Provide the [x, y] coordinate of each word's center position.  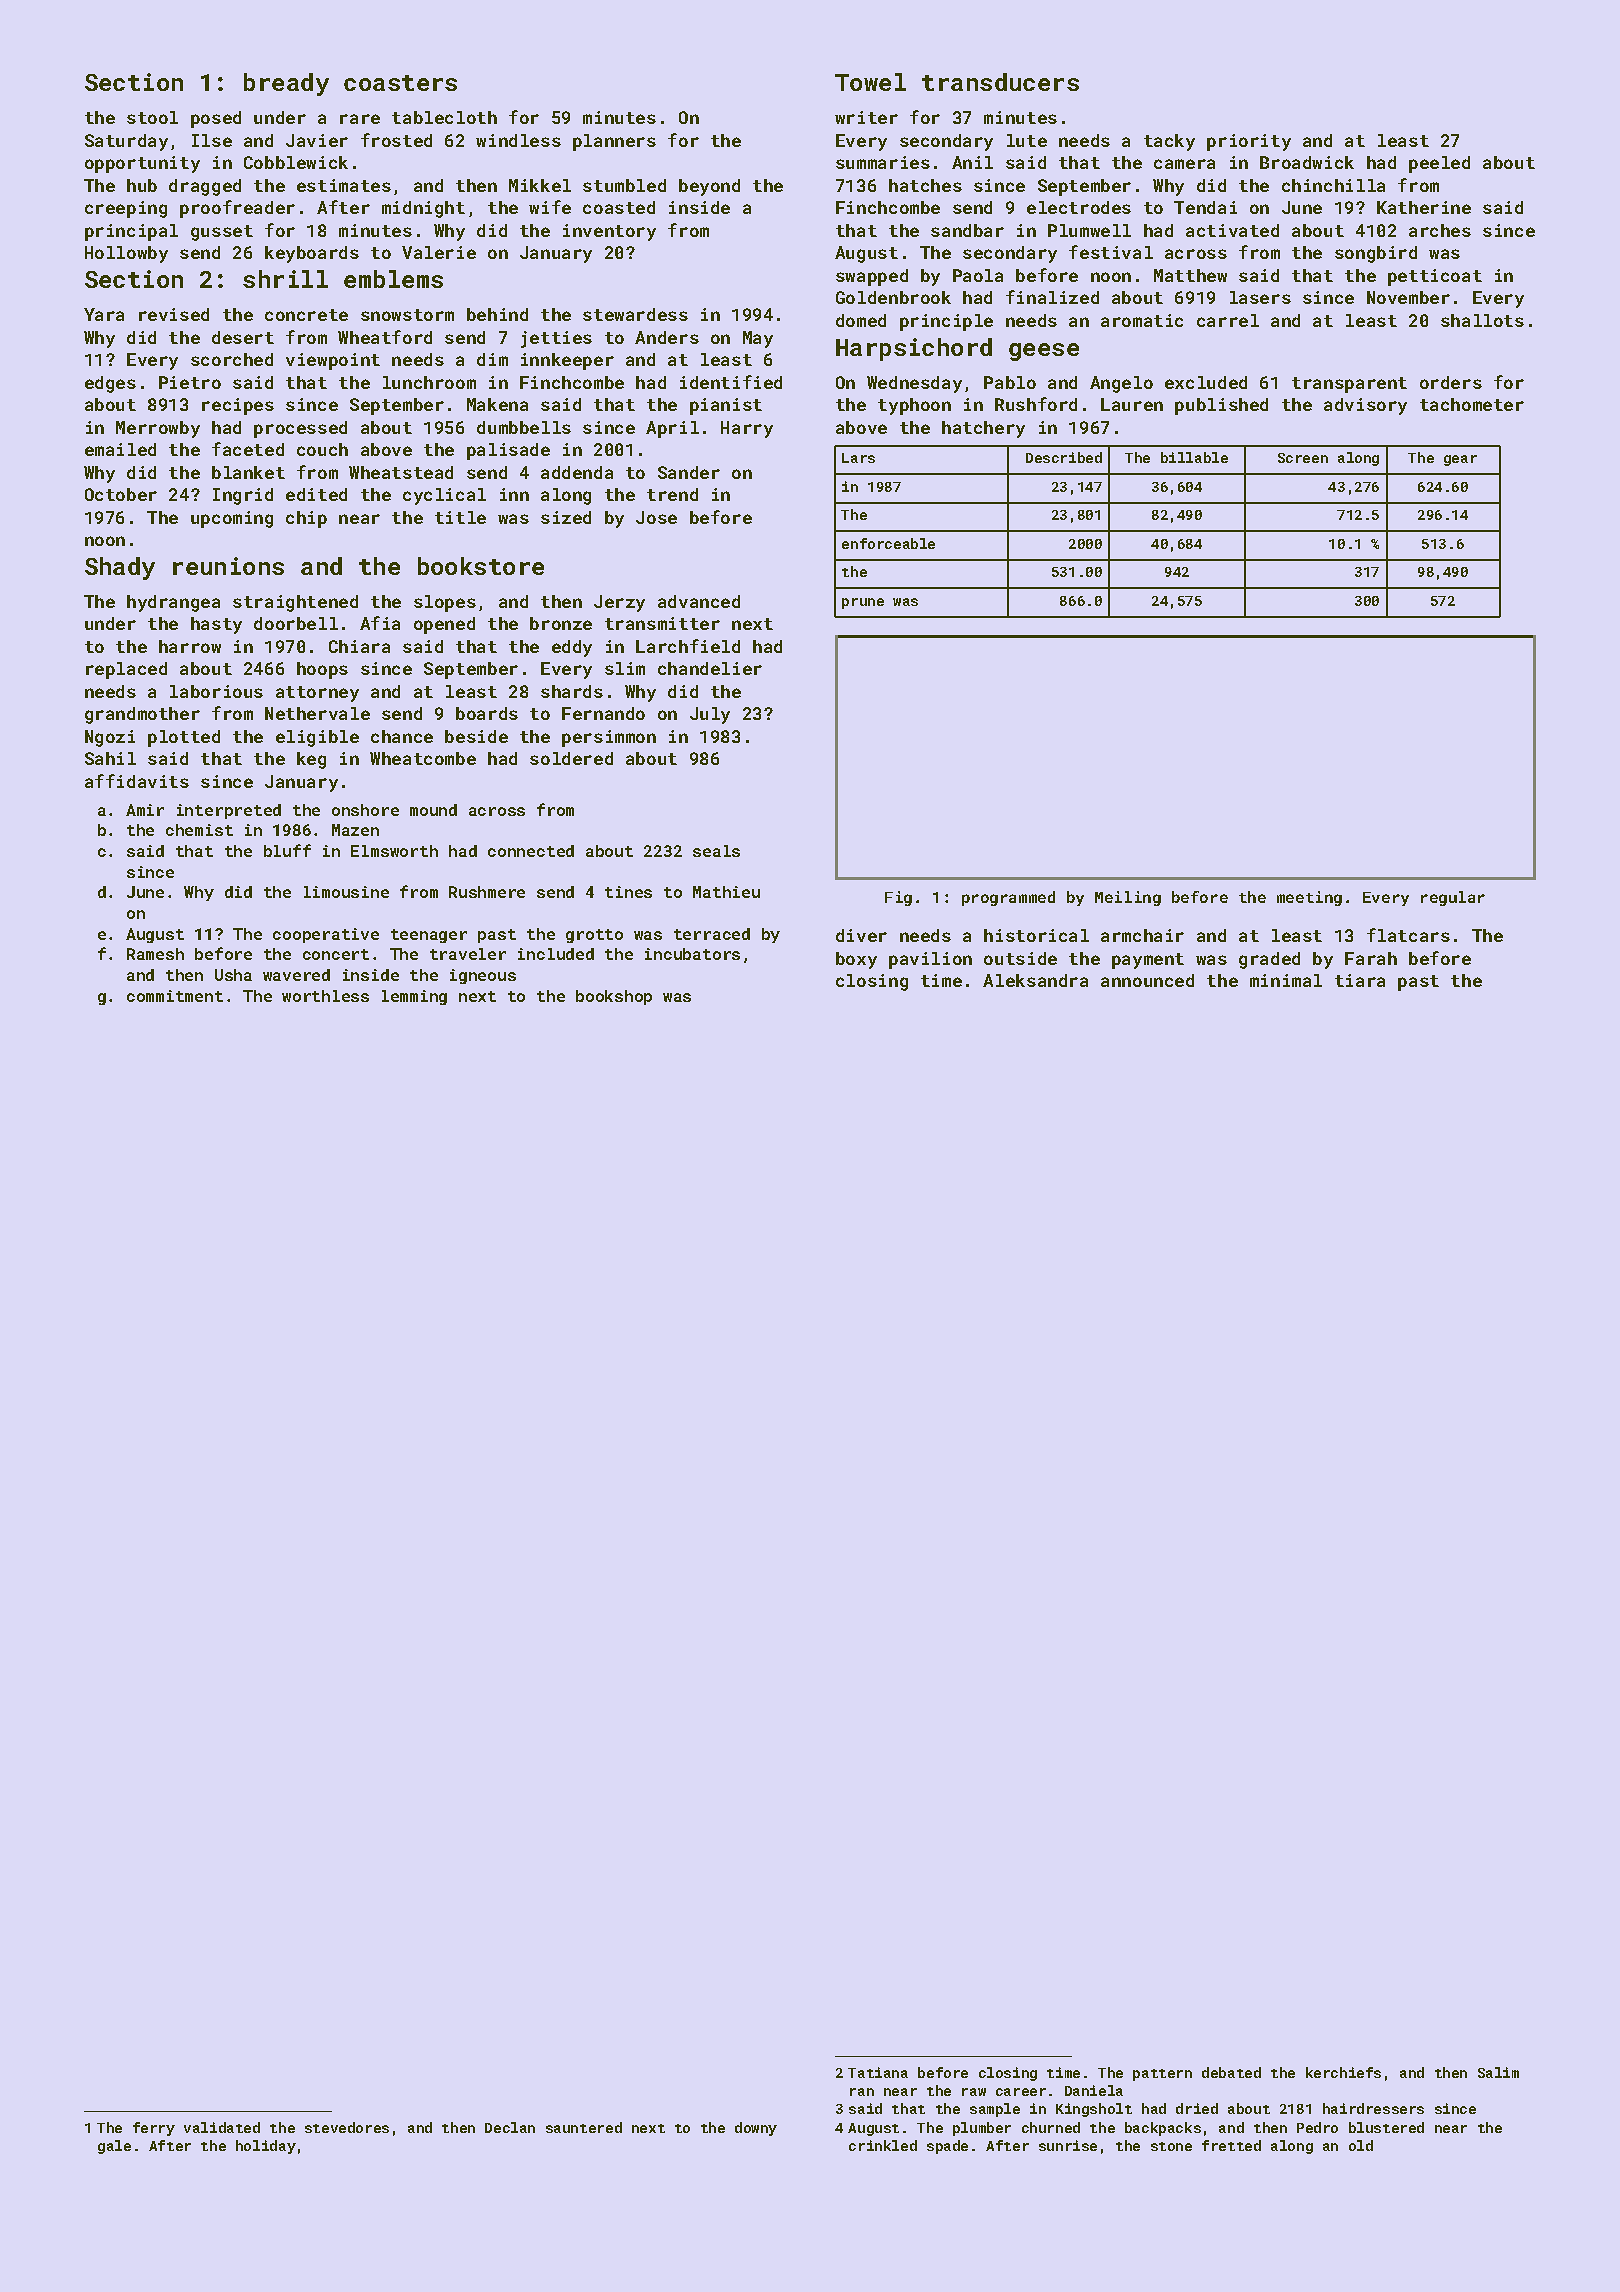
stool [152, 117]
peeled [1439, 164]
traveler [468, 954]
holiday [266, 2147]
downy [756, 2129]
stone [1171, 2146]
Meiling [1128, 898]
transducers [1000, 82]
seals [716, 851]
